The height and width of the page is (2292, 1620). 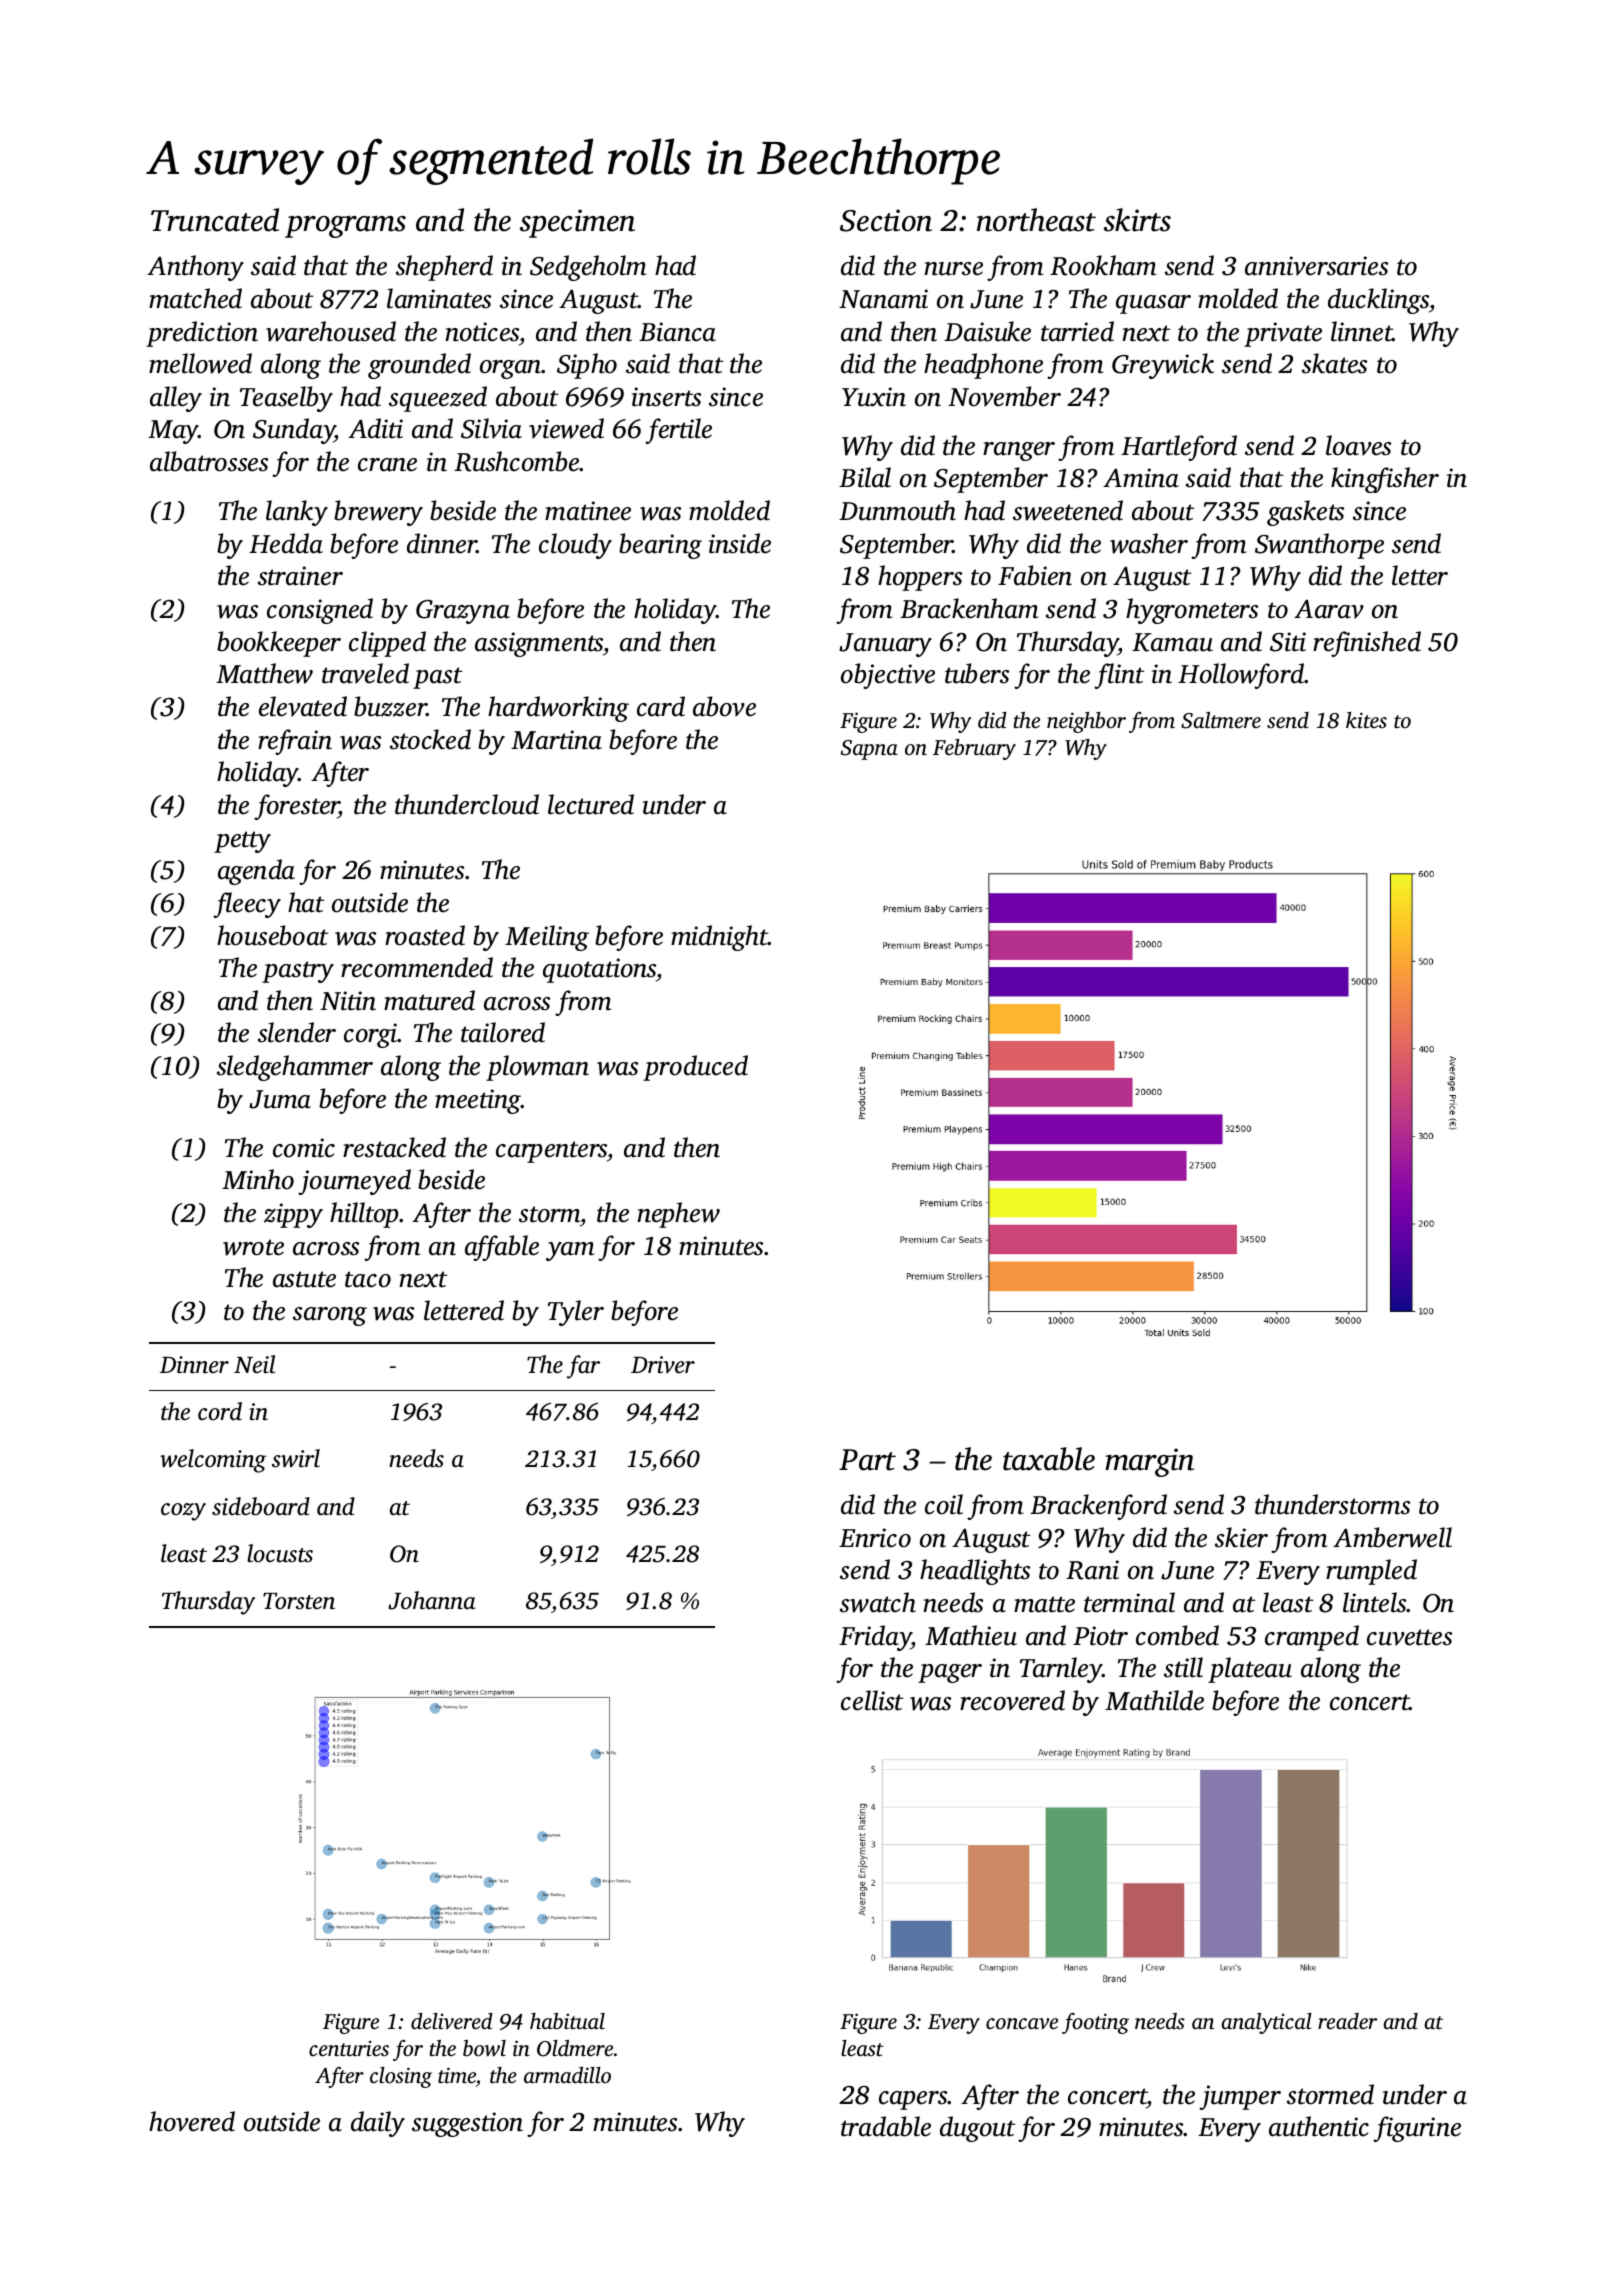 What do you see at coordinates (1392, 1537) in the page?
I see `Amberwell` at bounding box center [1392, 1537].
